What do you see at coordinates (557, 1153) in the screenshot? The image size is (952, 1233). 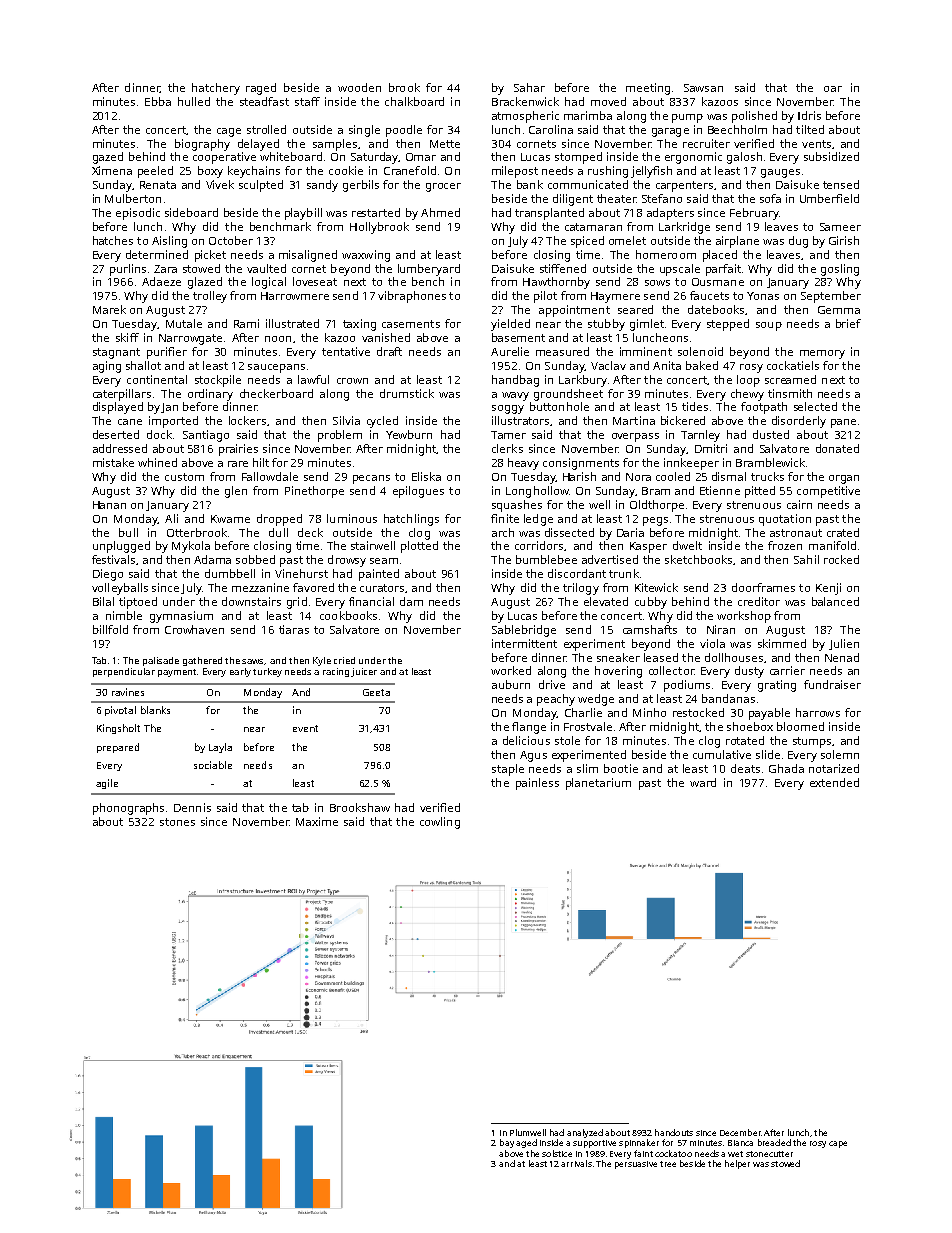 I see `solstice` at bounding box center [557, 1153].
